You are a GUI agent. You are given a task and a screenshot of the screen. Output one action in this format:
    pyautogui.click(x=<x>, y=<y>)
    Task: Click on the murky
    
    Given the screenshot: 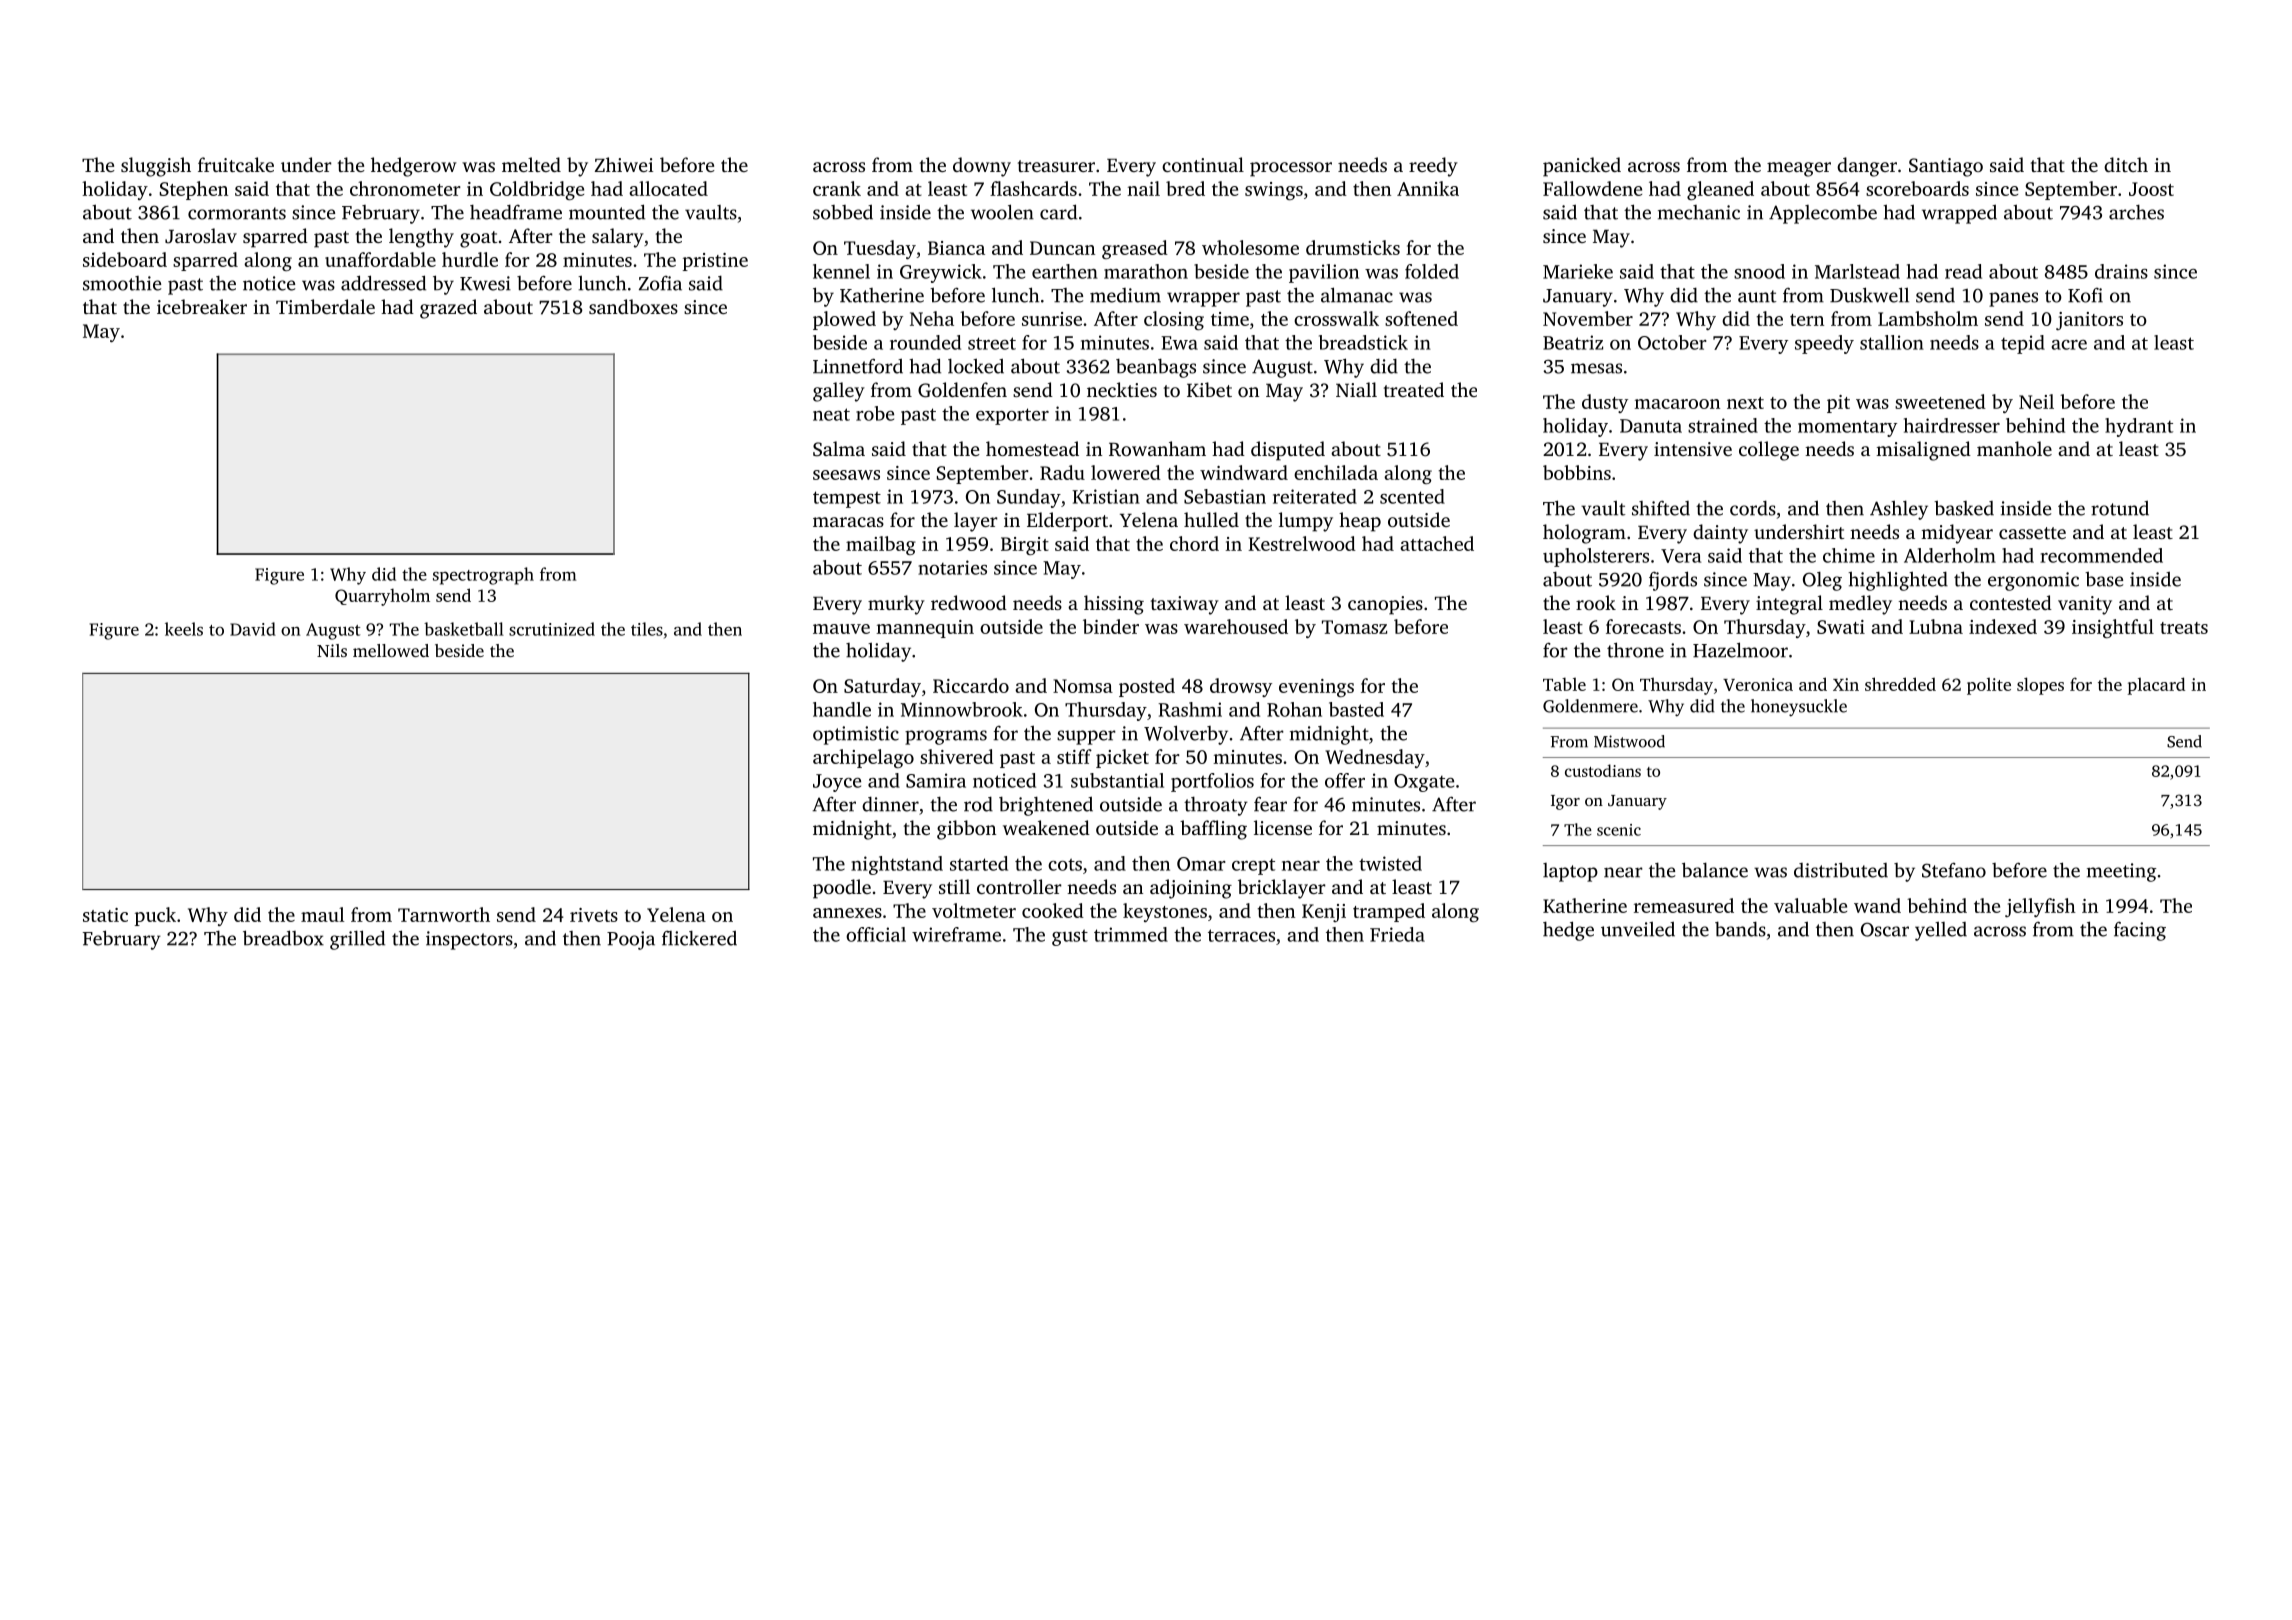 What is the action you would take?
    pyautogui.click(x=896, y=605)
